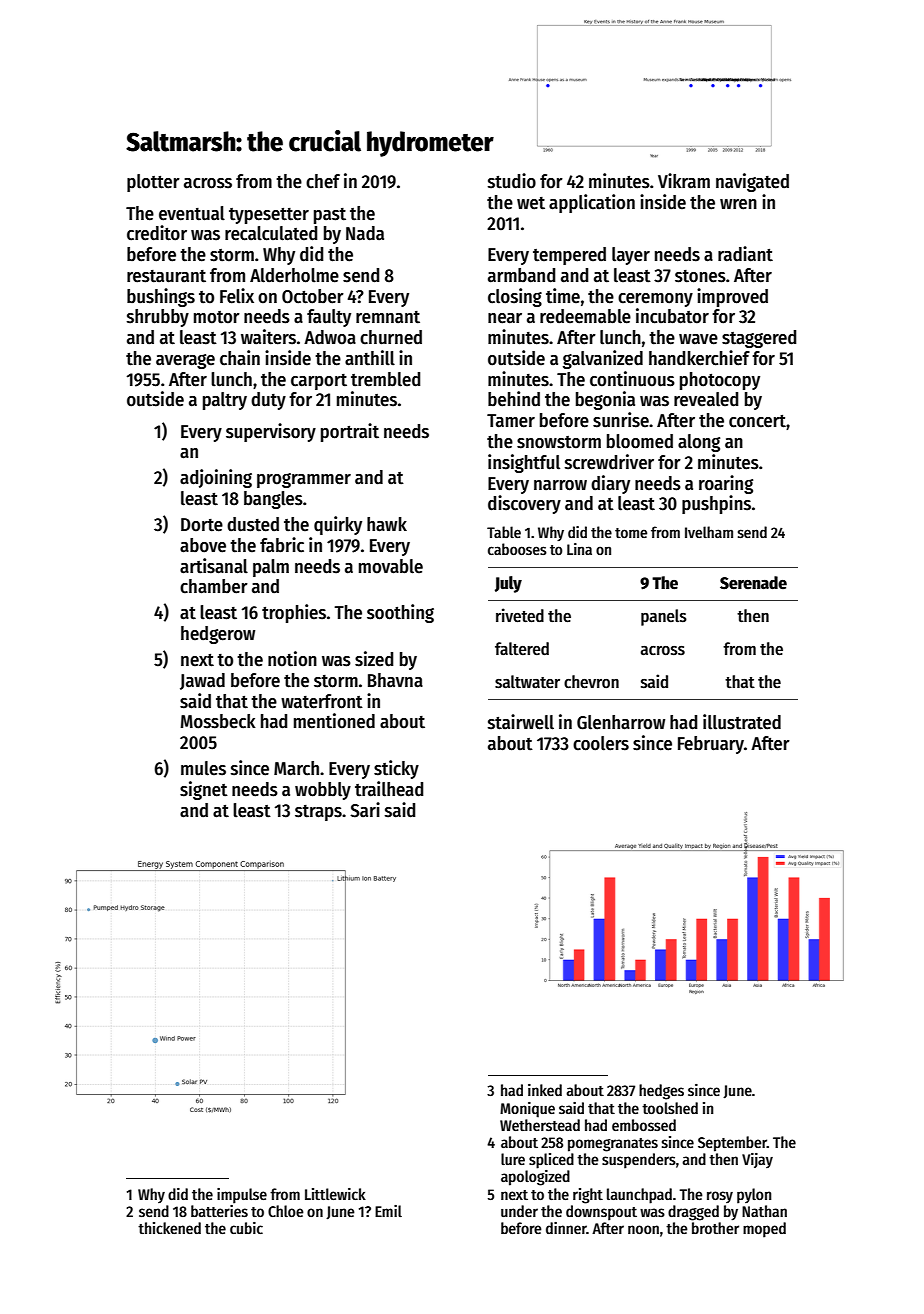 The width and height of the screenshot is (924, 1314). What do you see at coordinates (684, 181) in the screenshot?
I see `Vikram` at bounding box center [684, 181].
